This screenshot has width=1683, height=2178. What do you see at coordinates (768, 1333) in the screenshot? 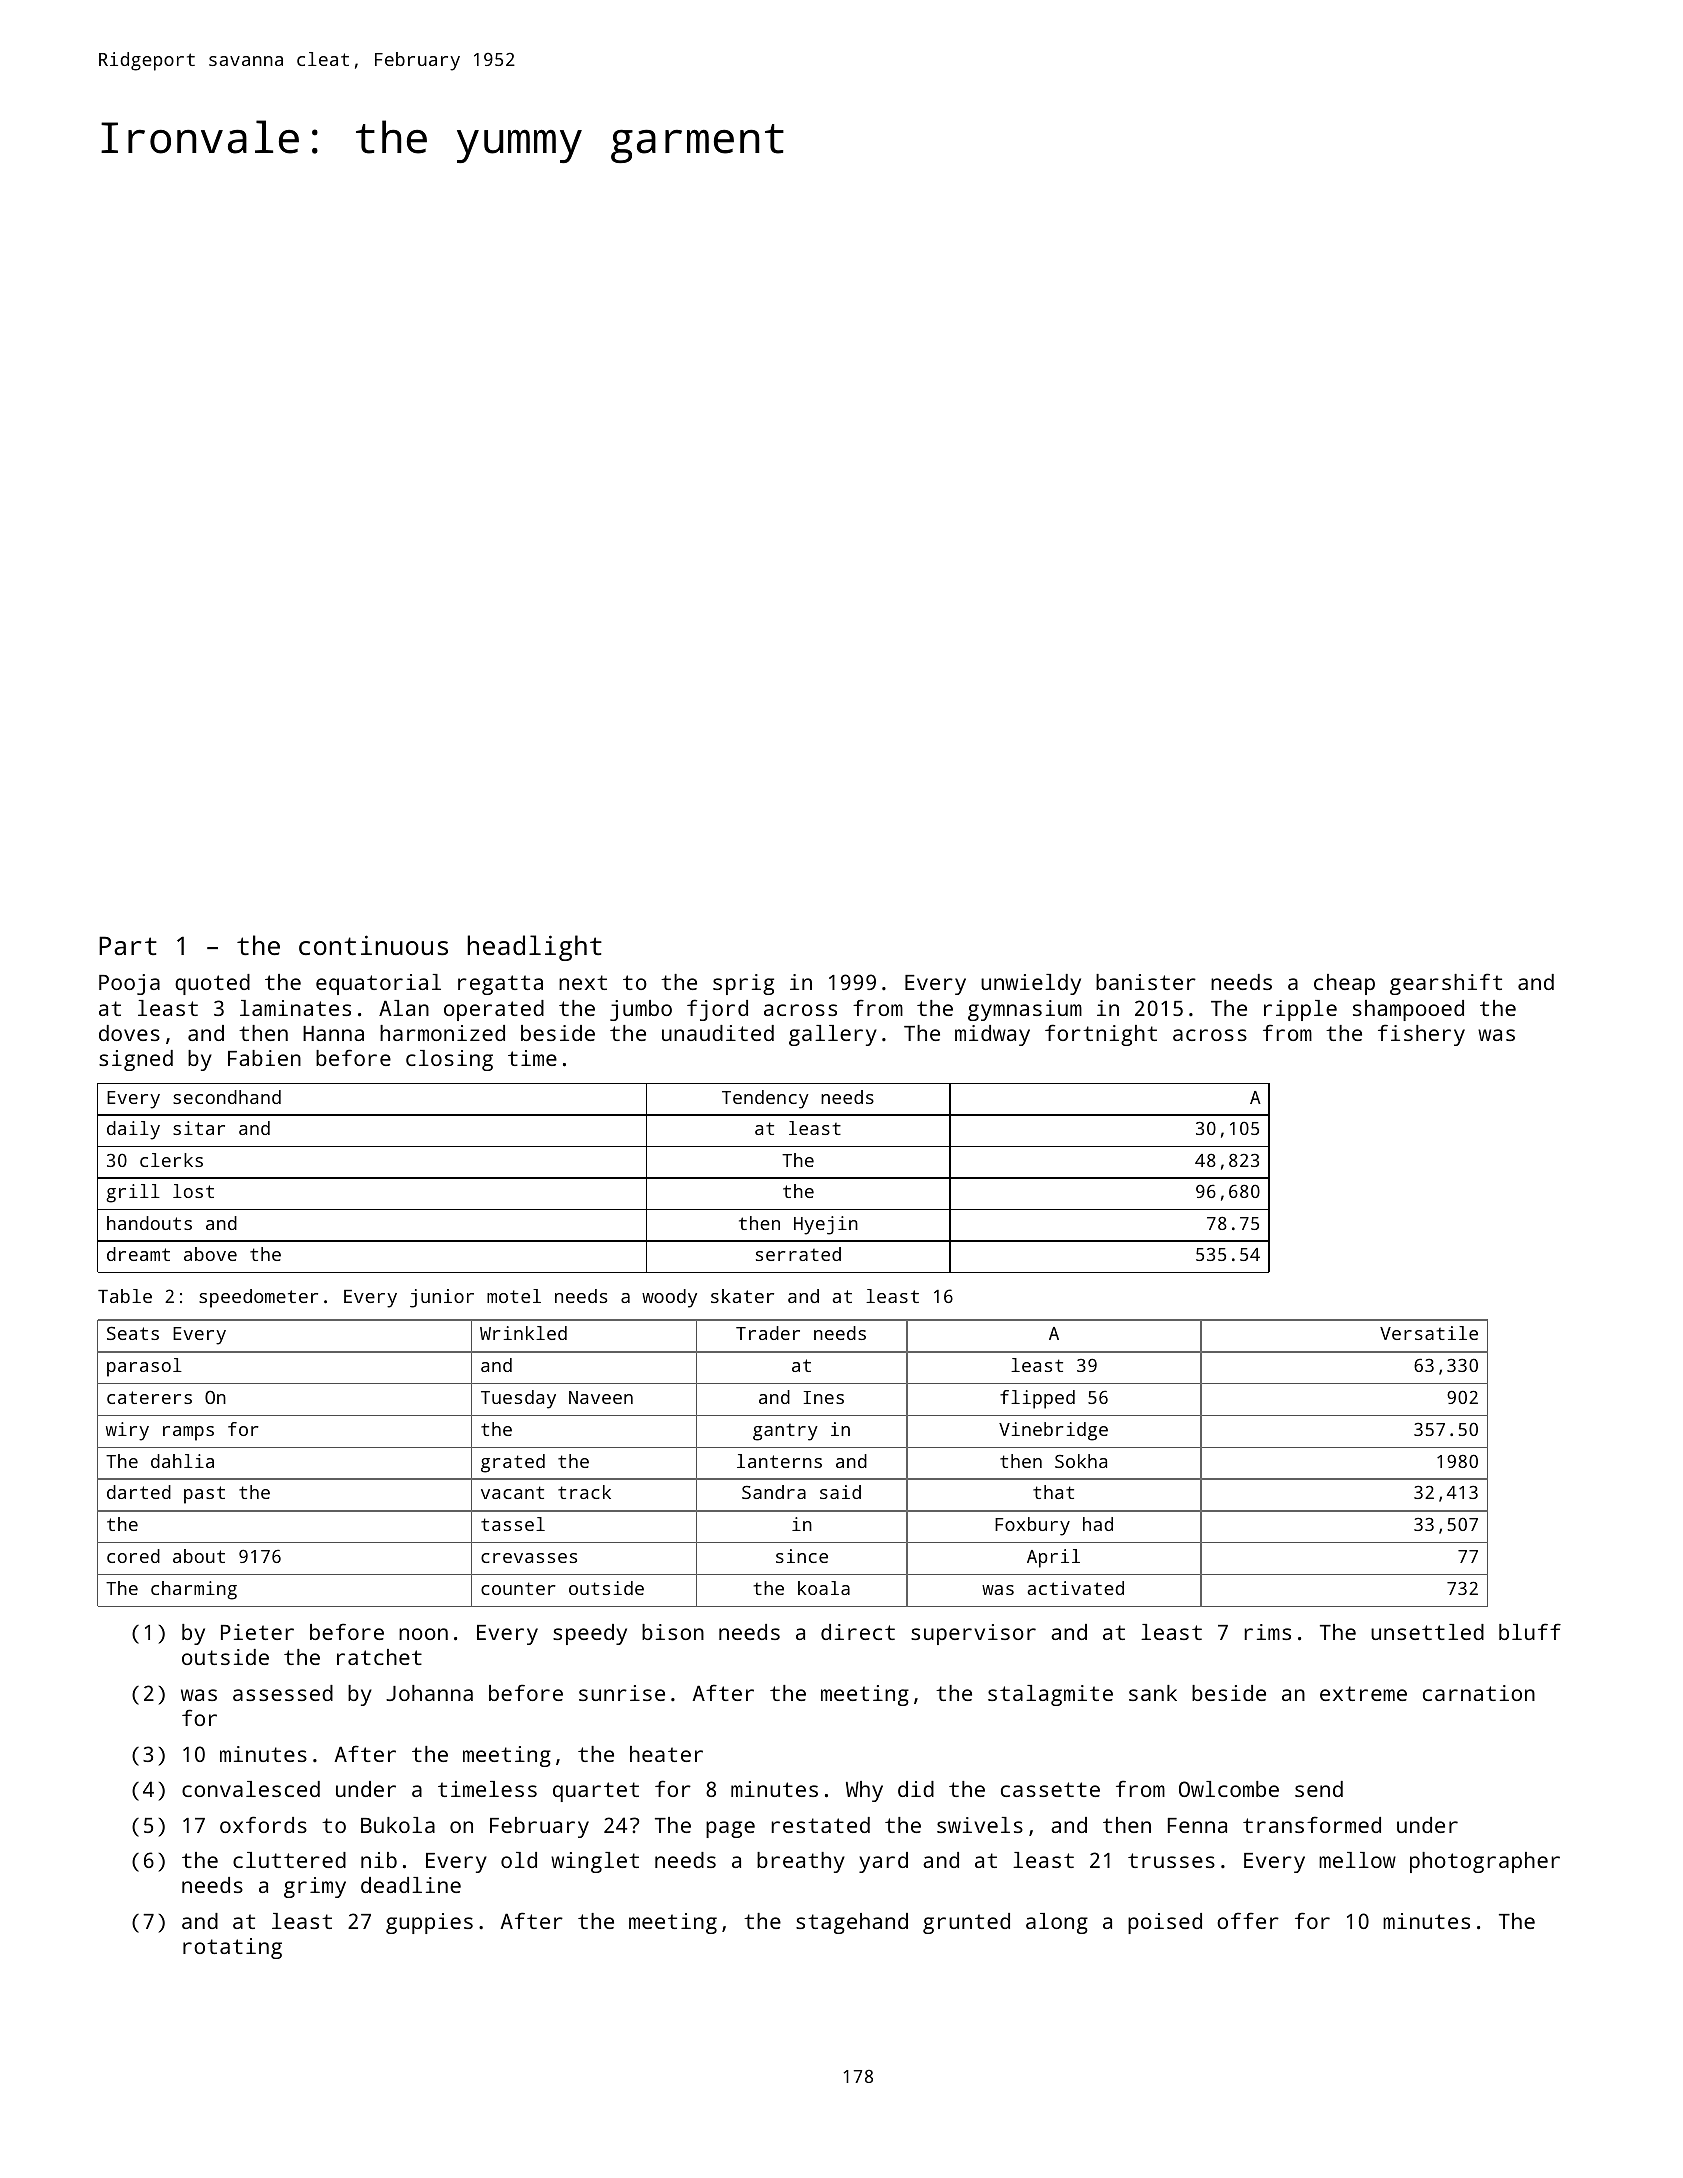
I see `Trader` at bounding box center [768, 1333].
